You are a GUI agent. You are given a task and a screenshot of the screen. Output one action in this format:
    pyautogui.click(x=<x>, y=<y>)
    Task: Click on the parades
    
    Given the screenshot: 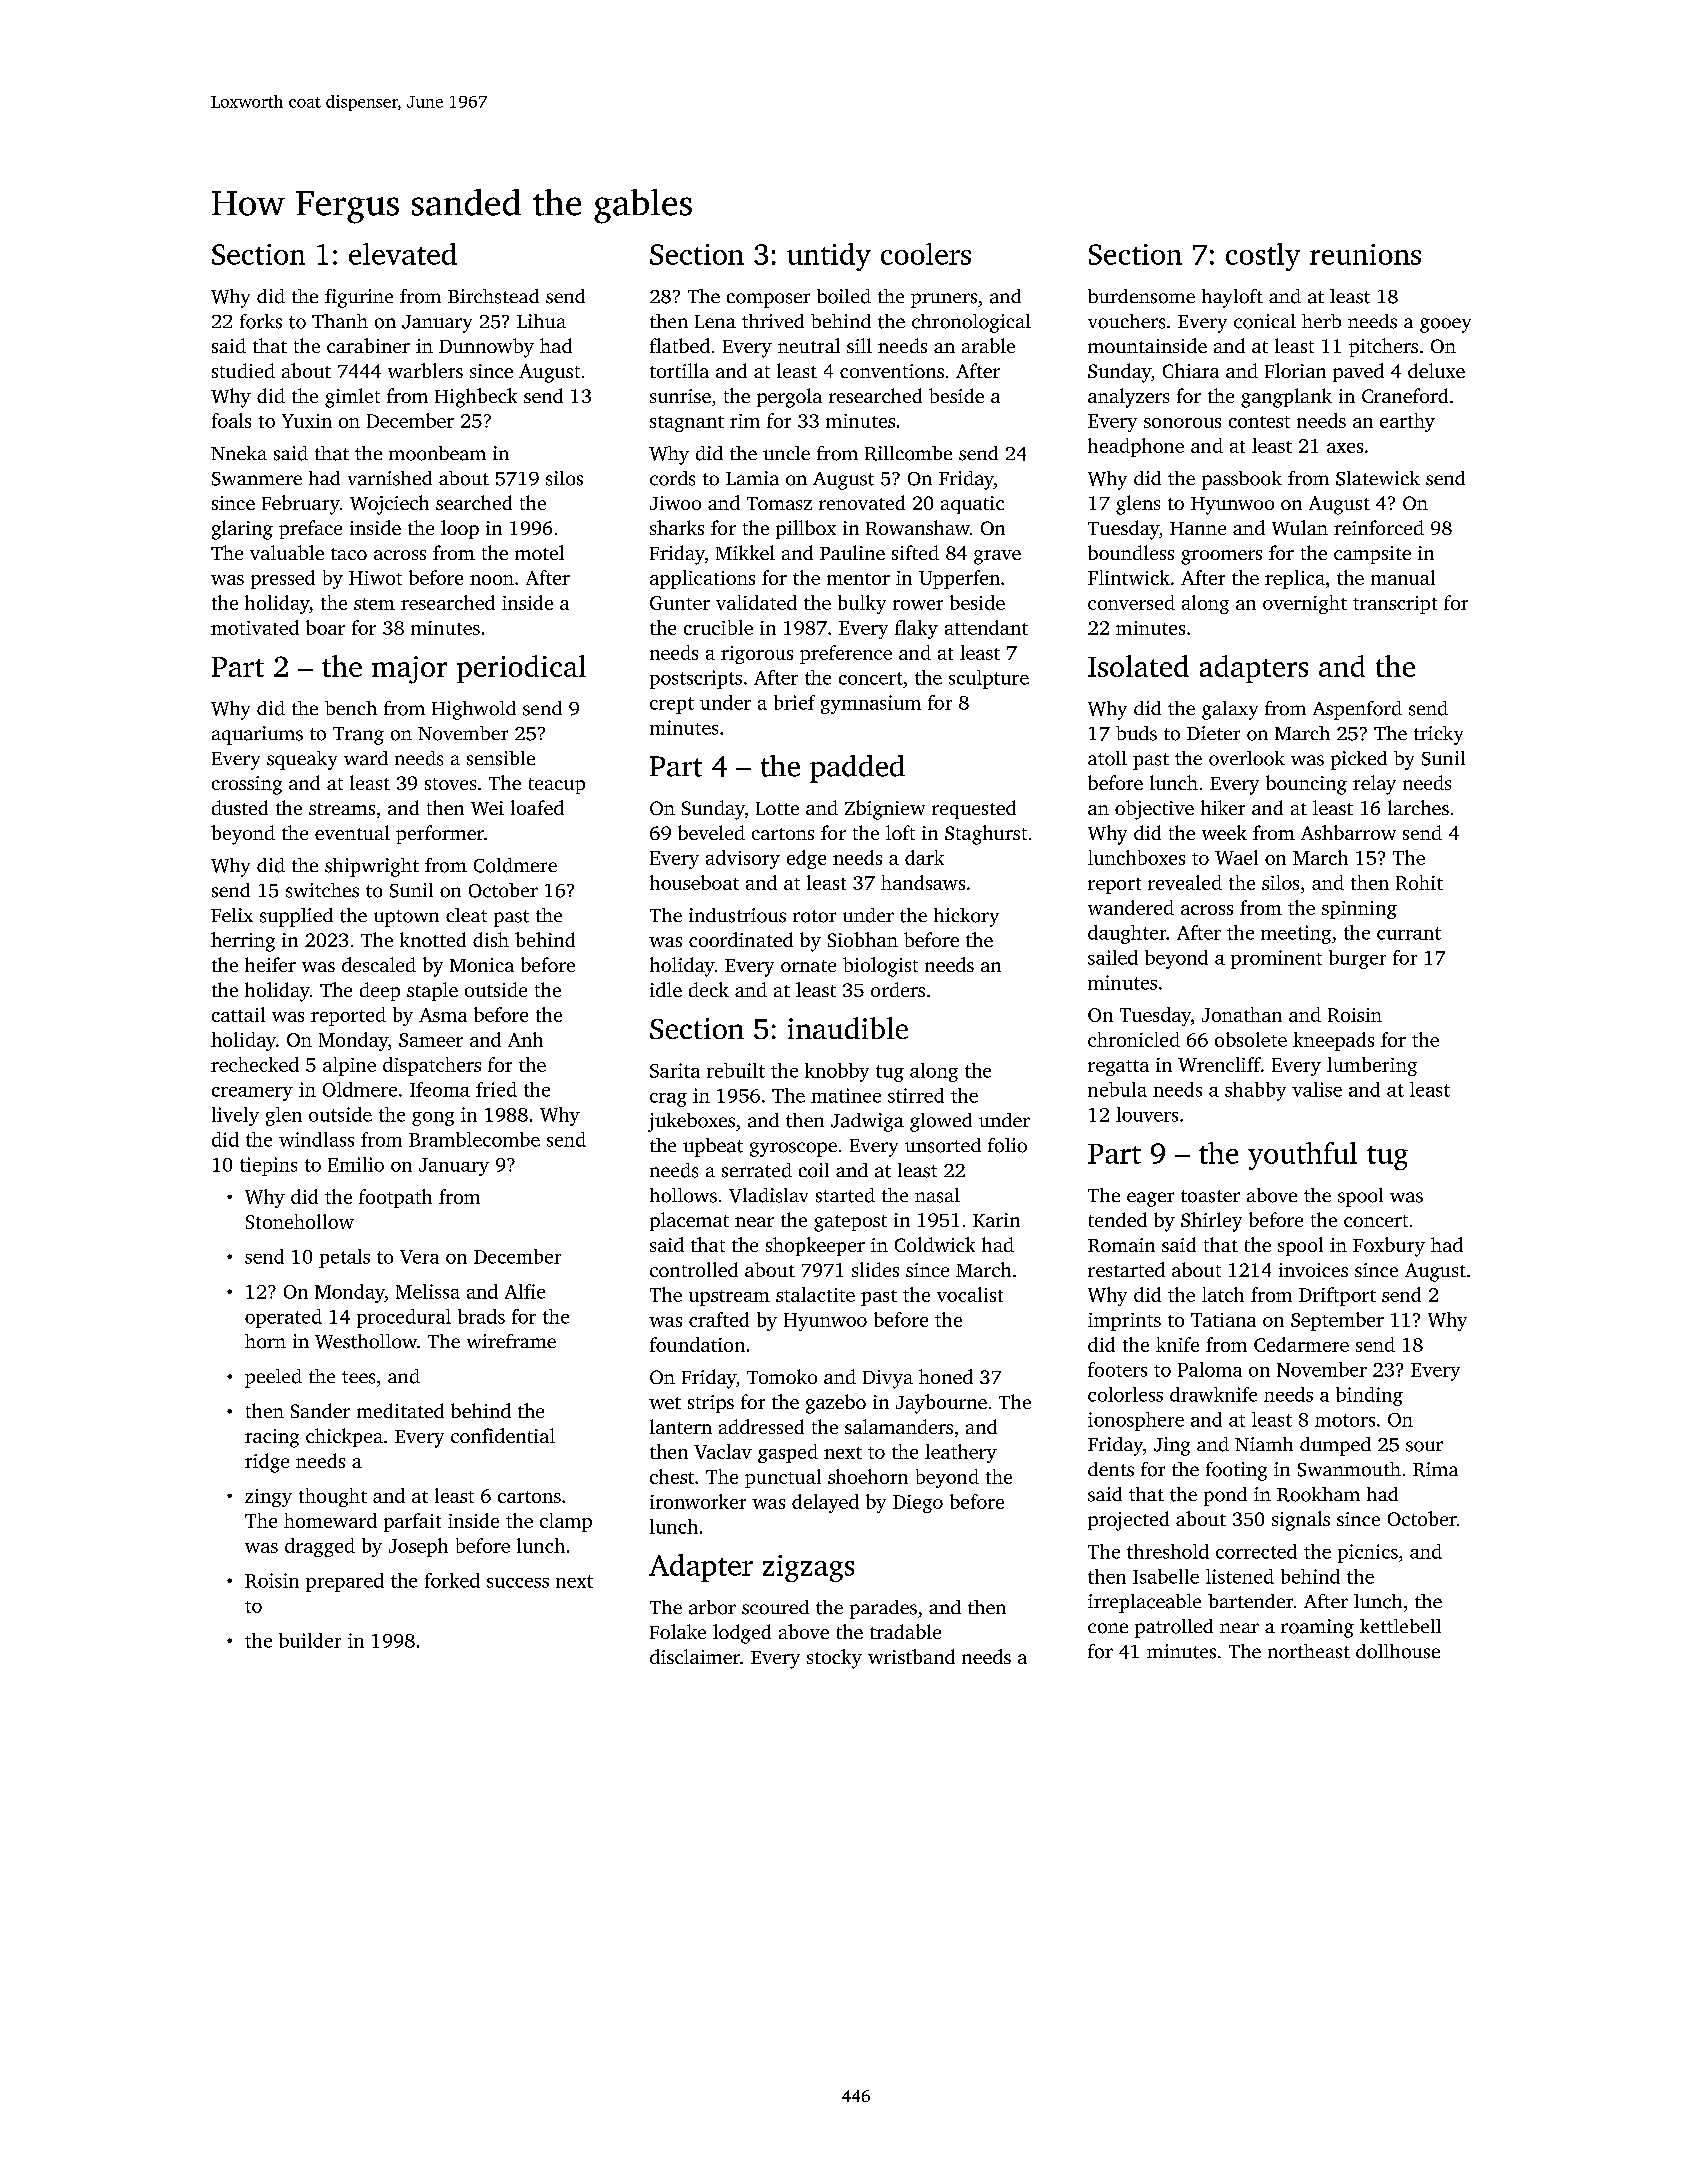 What is the action you would take?
    pyautogui.click(x=883, y=1609)
